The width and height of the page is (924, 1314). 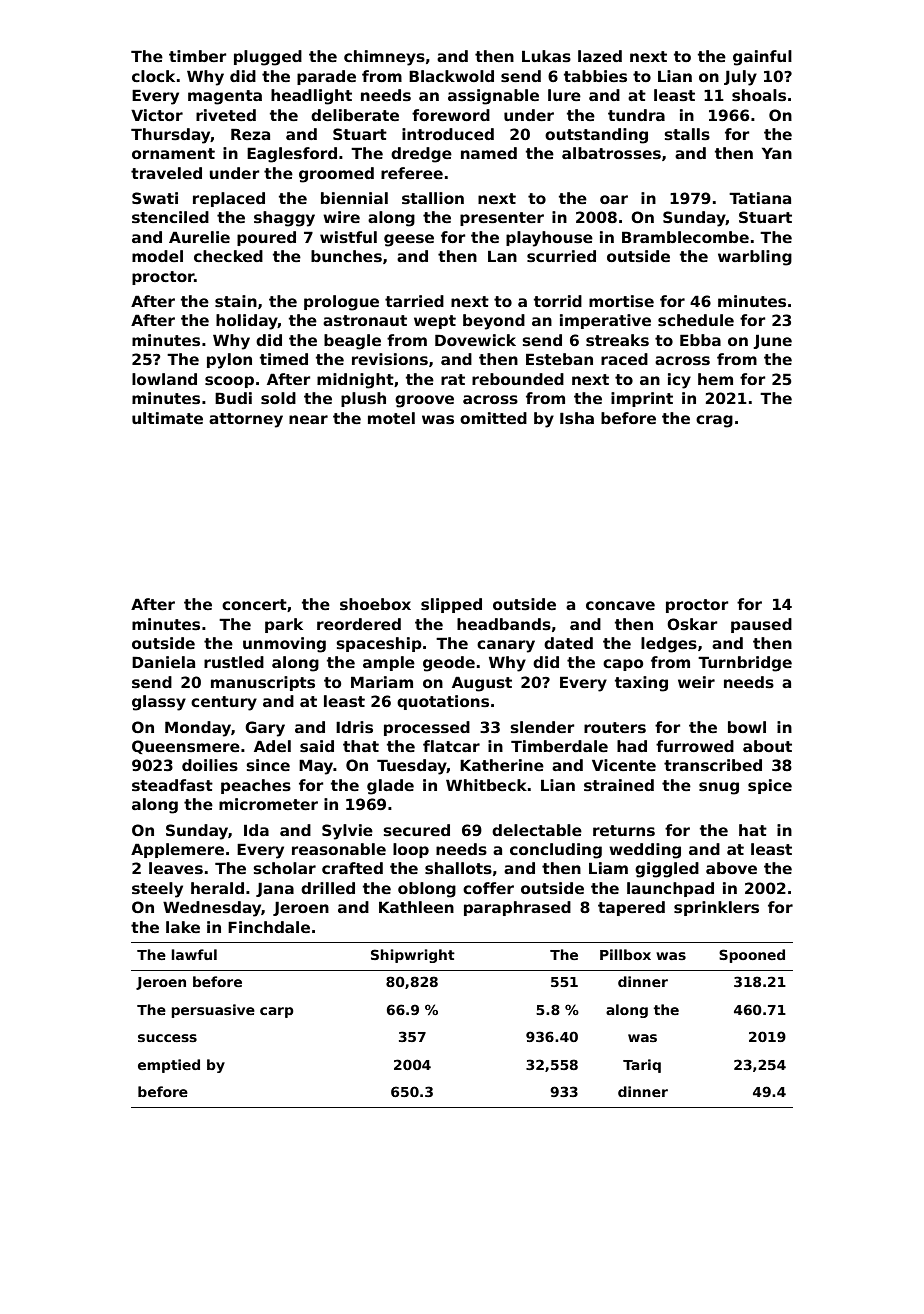 I want to click on Turnbridge, so click(x=745, y=664).
